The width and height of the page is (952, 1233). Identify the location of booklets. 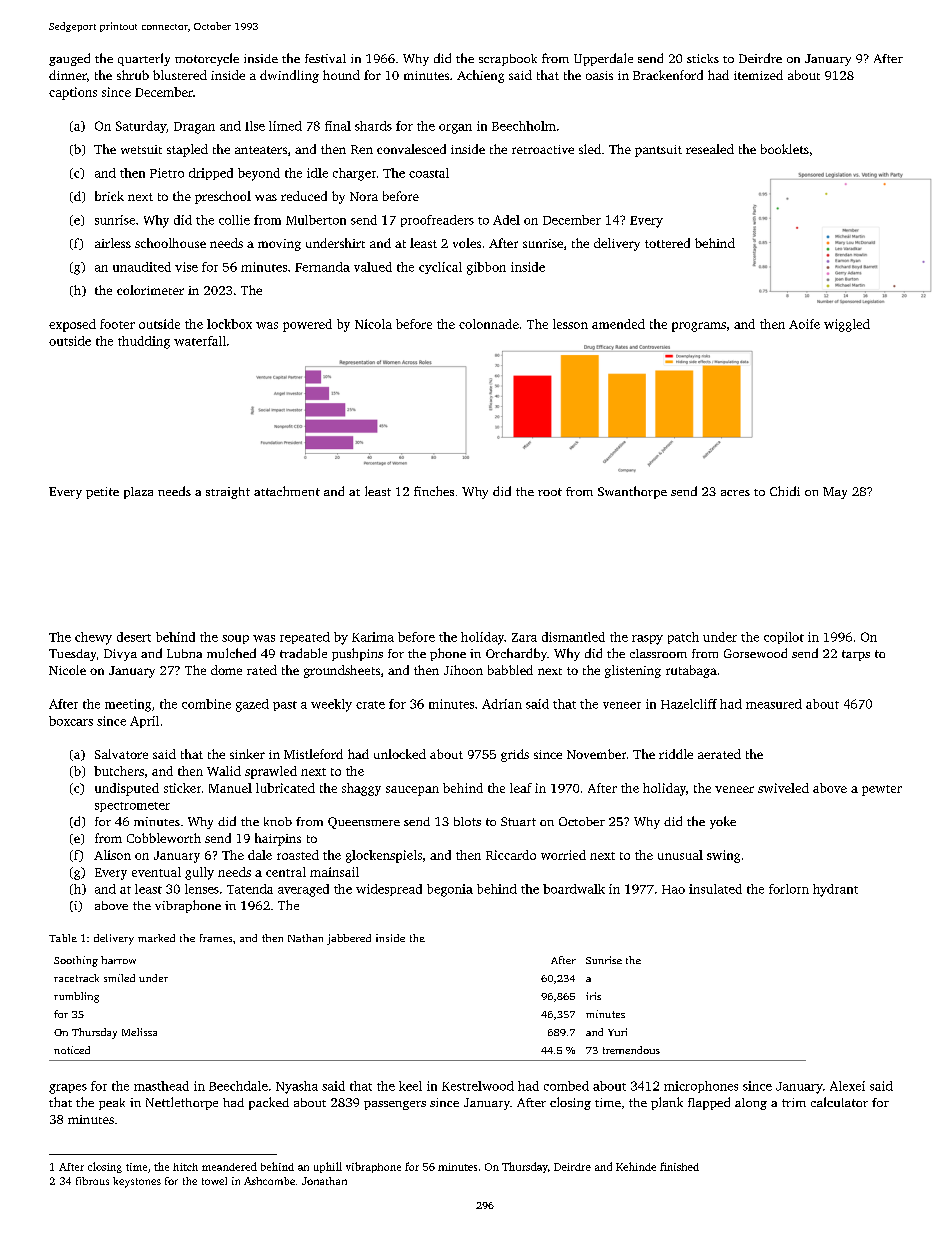
(785, 149).
